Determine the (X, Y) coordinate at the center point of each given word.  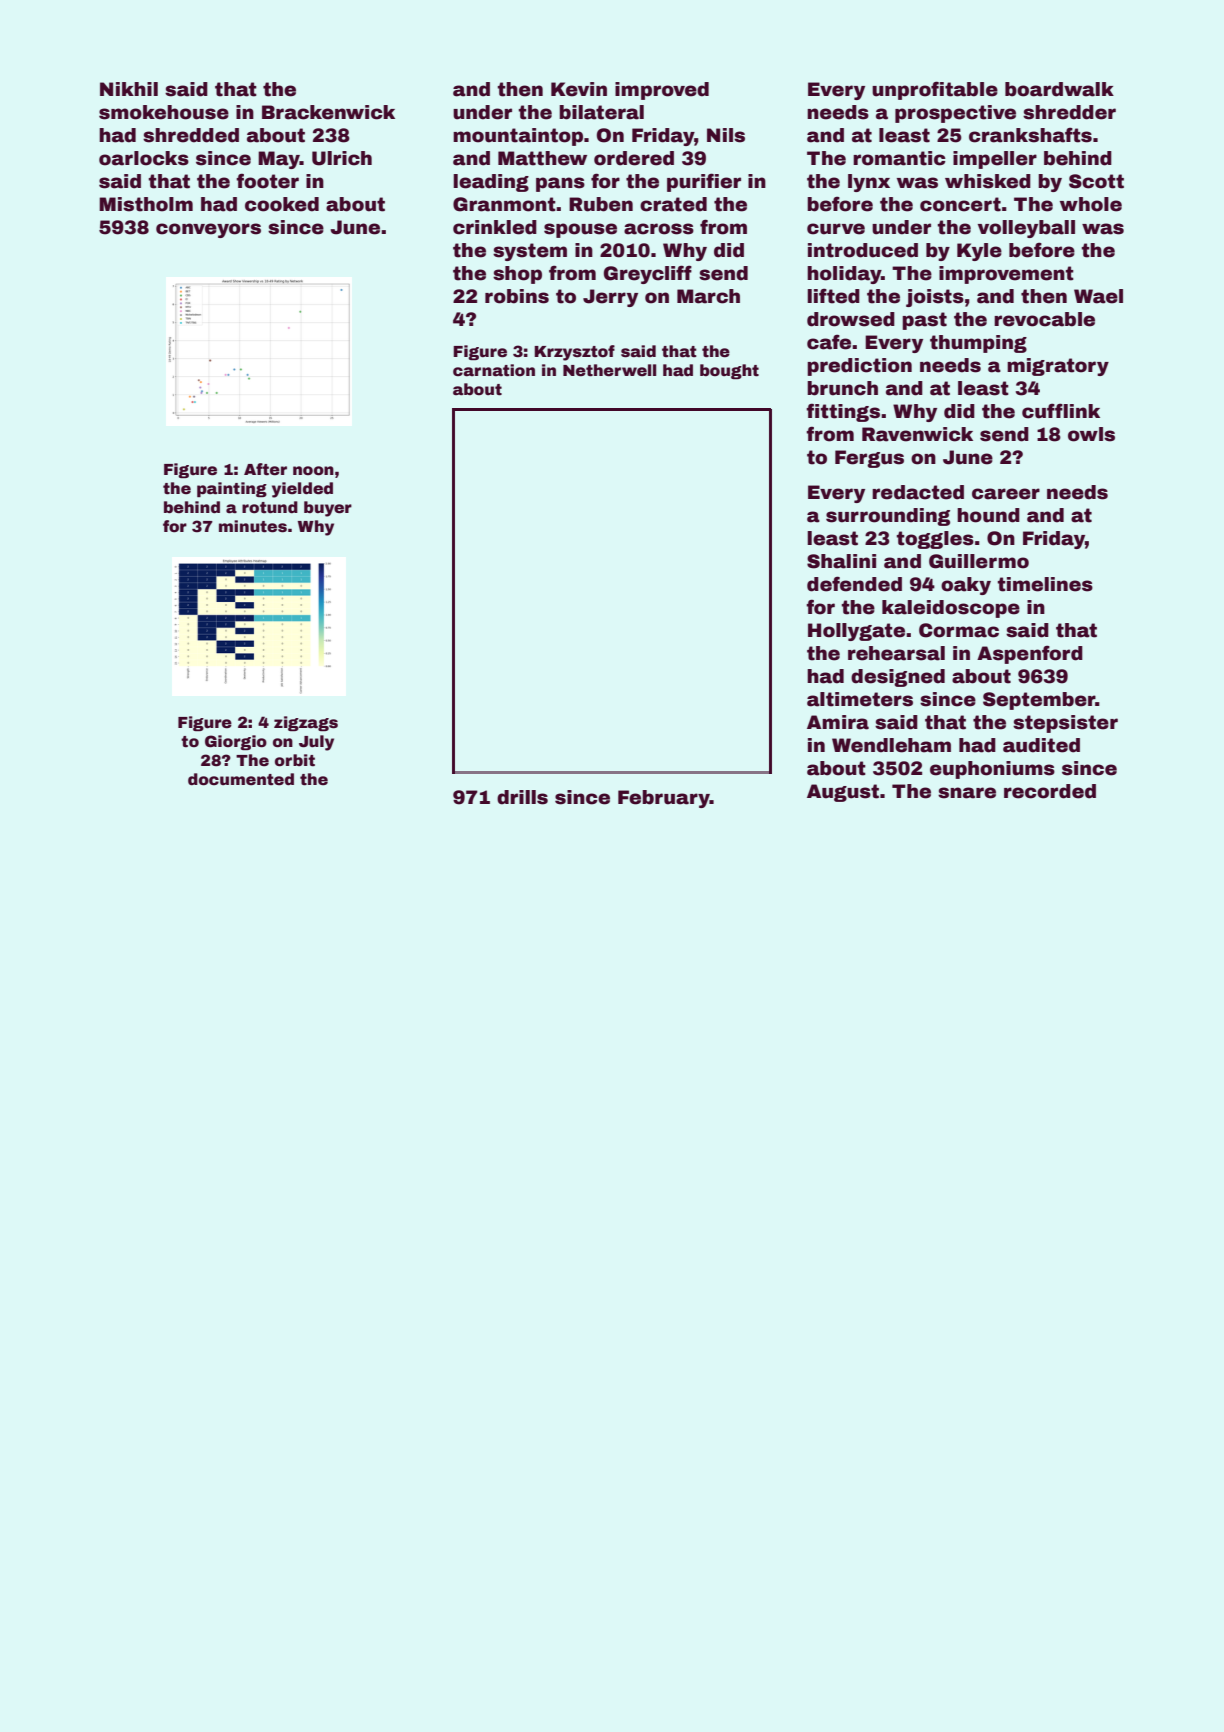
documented (241, 779)
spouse (580, 230)
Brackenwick (328, 112)
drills (522, 797)
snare (967, 793)
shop (517, 275)
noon (313, 471)
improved (662, 91)
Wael (1098, 296)
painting (232, 489)
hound (988, 515)
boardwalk (1059, 89)
